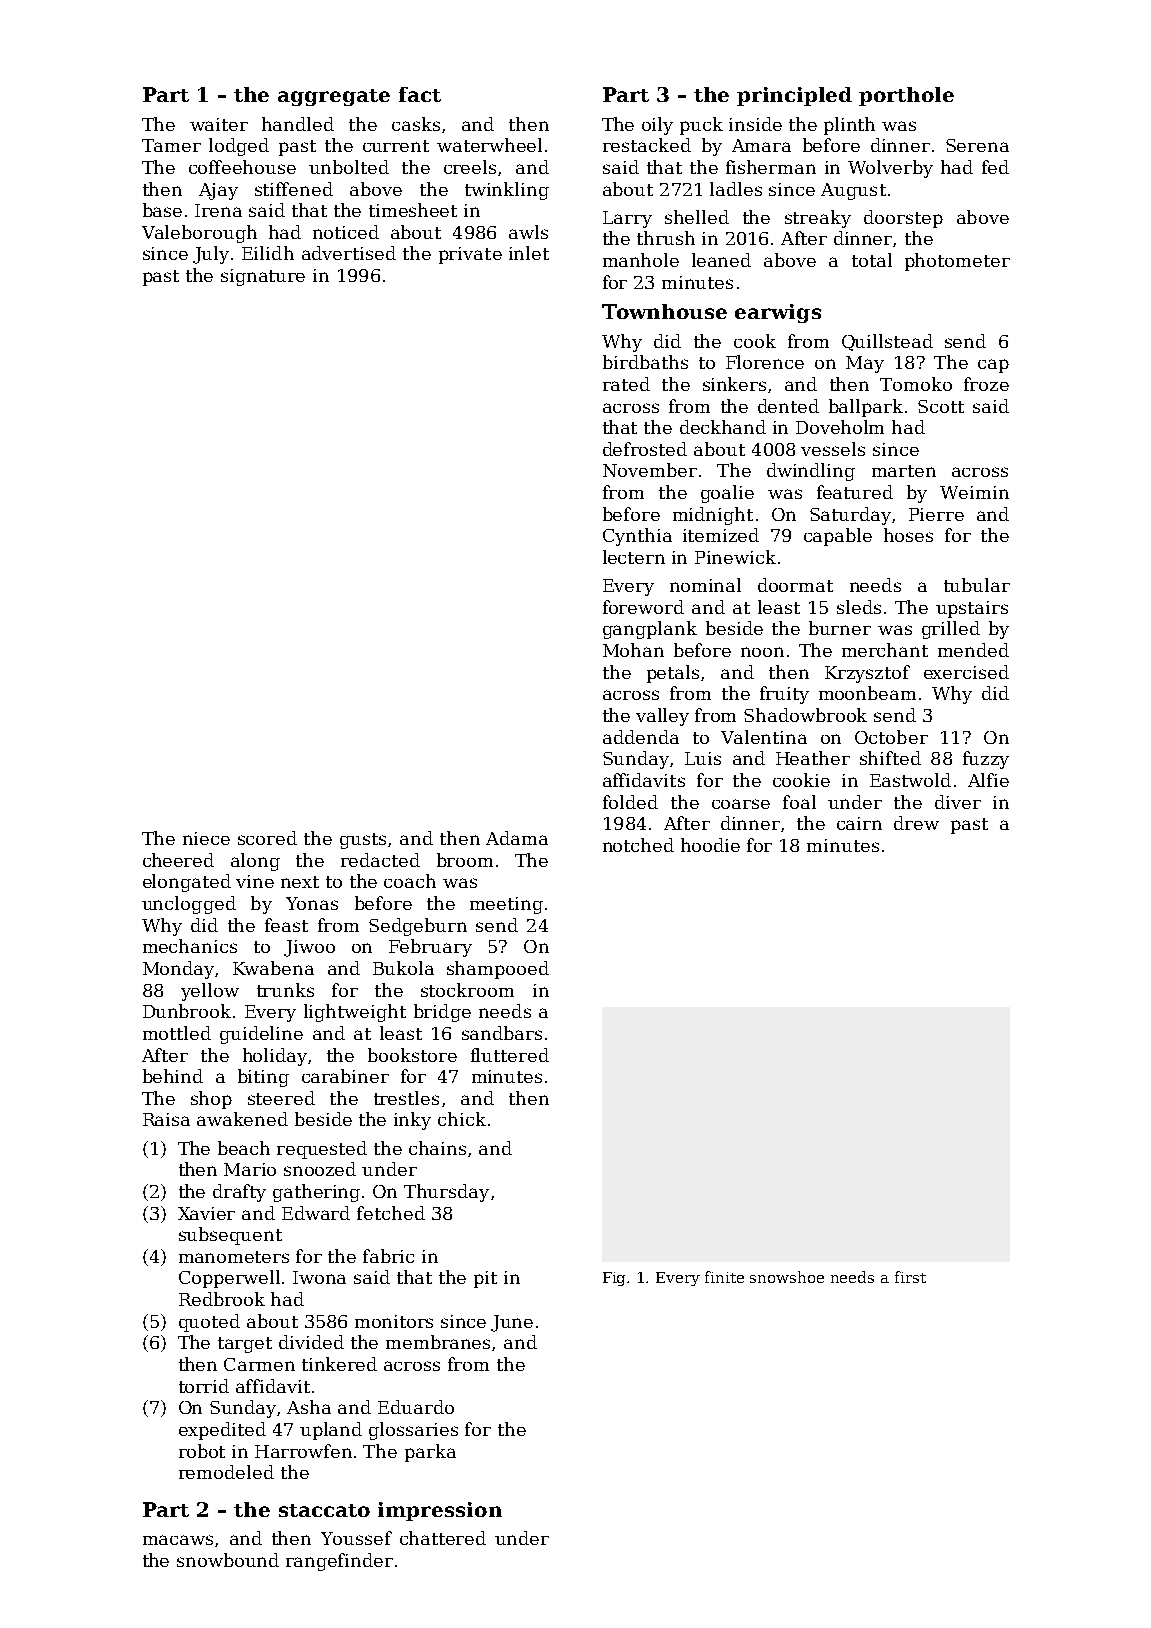 Image resolution: width=1151 pixels, height=1628 pixels. Describe the element at coordinates (446, 1193) in the screenshot. I see `Thursday` at that location.
